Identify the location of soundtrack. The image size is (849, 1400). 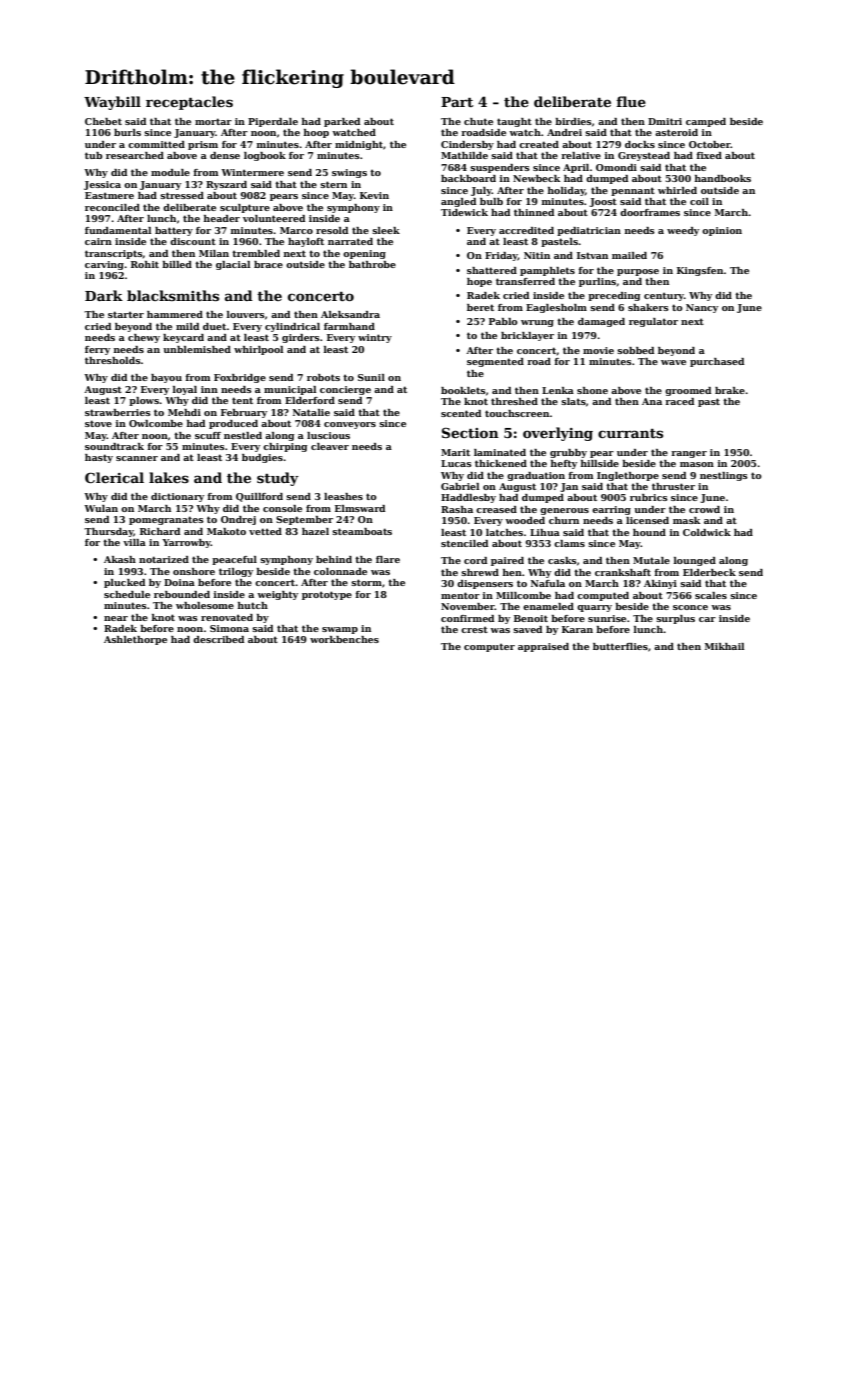
(114, 446).
